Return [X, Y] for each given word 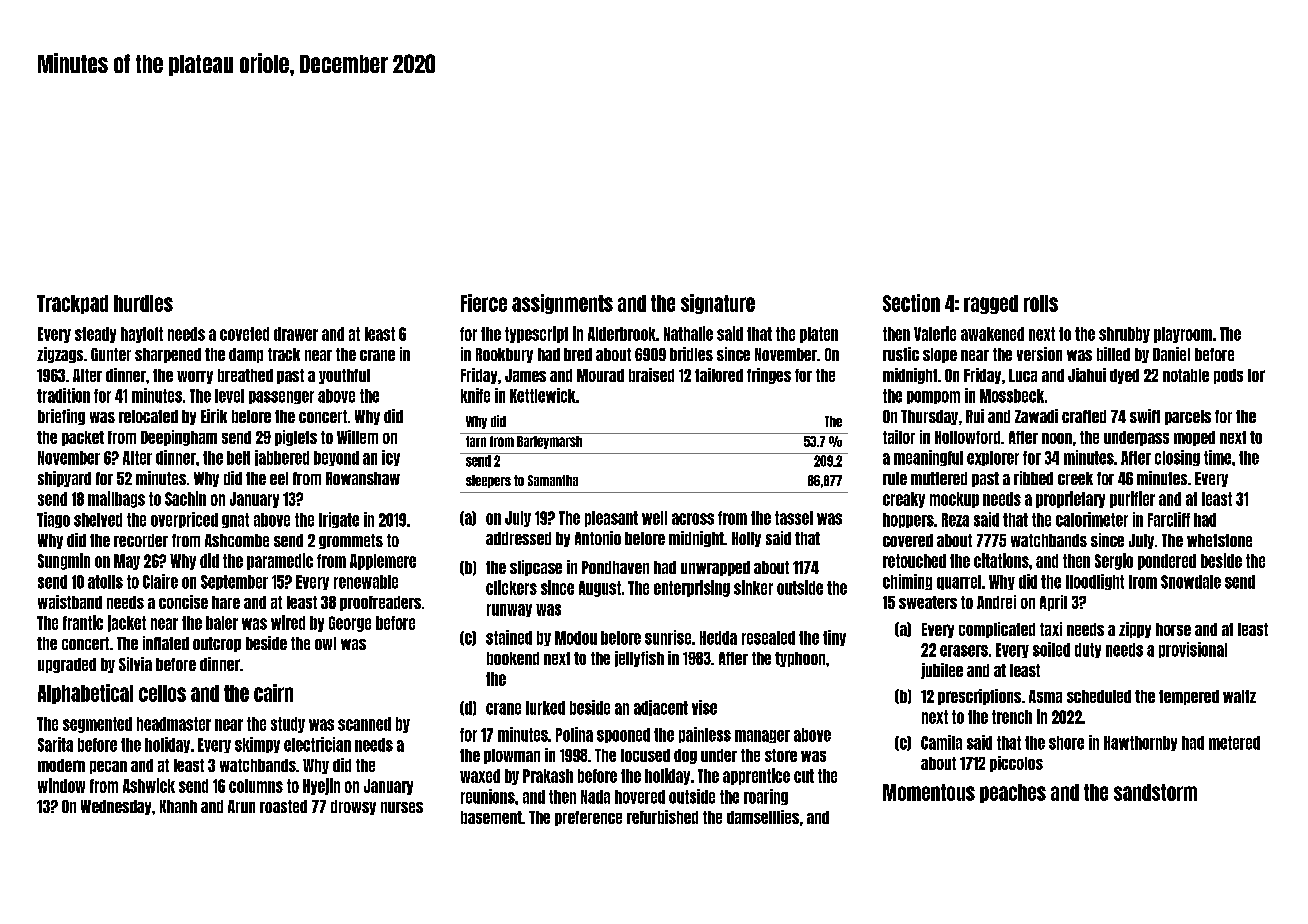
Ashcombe [237, 540]
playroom [1183, 335]
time [1217, 457]
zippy [1135, 630]
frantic [83, 622]
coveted [244, 334]
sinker [753, 587]
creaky [904, 500]
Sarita [55, 744]
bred [578, 354]
